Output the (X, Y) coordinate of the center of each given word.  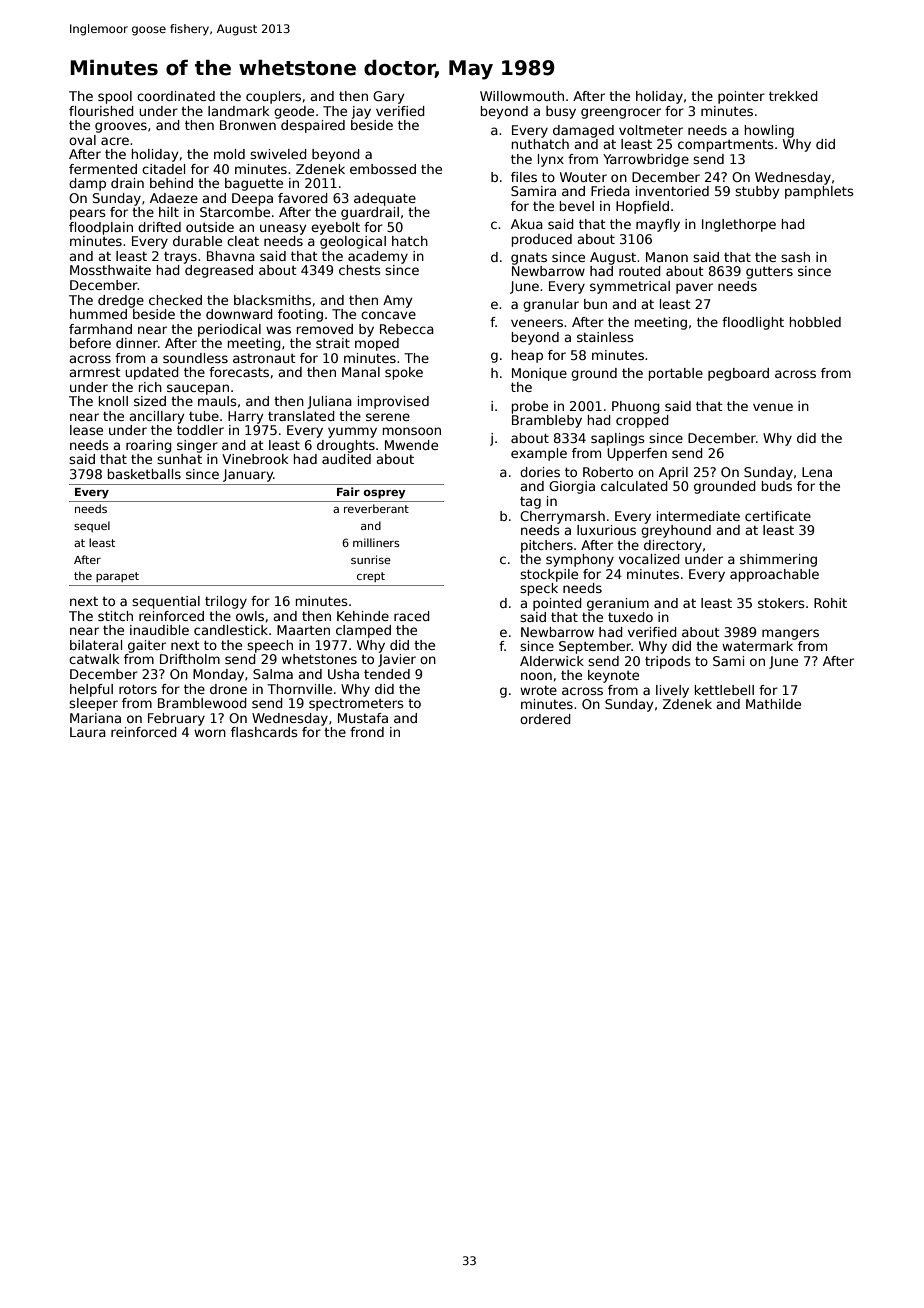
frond (367, 732)
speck (539, 589)
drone (228, 689)
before (90, 343)
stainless (605, 337)
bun (595, 304)
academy (378, 257)
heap (527, 356)
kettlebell (724, 690)
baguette (254, 184)
